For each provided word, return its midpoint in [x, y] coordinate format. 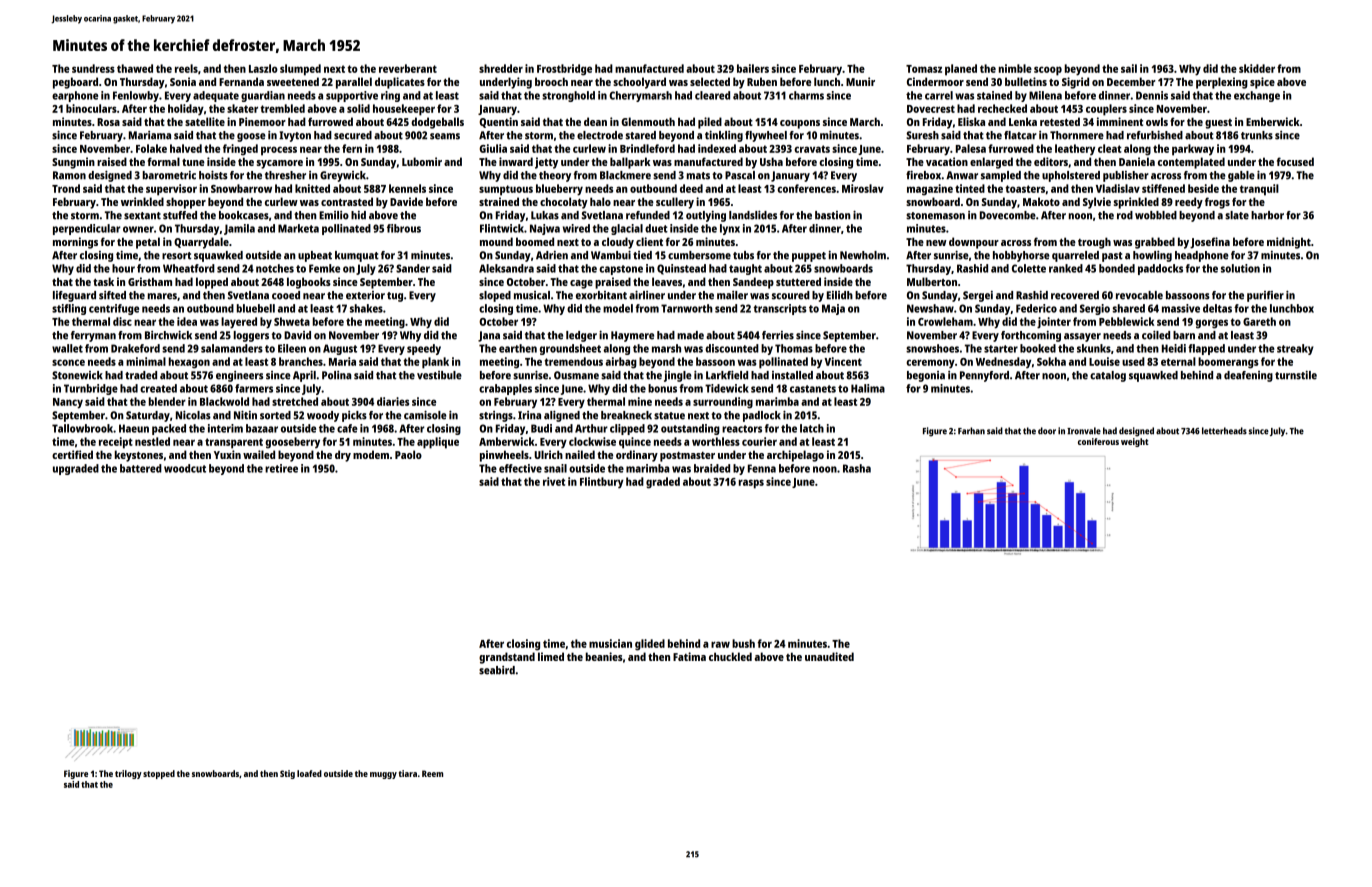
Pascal [740, 175]
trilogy [128, 774]
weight [1135, 442]
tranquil [1259, 190]
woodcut [185, 468]
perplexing [1222, 83]
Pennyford [984, 376]
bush [743, 643]
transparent [234, 443]
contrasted [347, 201]
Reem [432, 773]
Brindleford [647, 148]
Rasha [857, 468]
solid [358, 108]
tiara [408, 773]
